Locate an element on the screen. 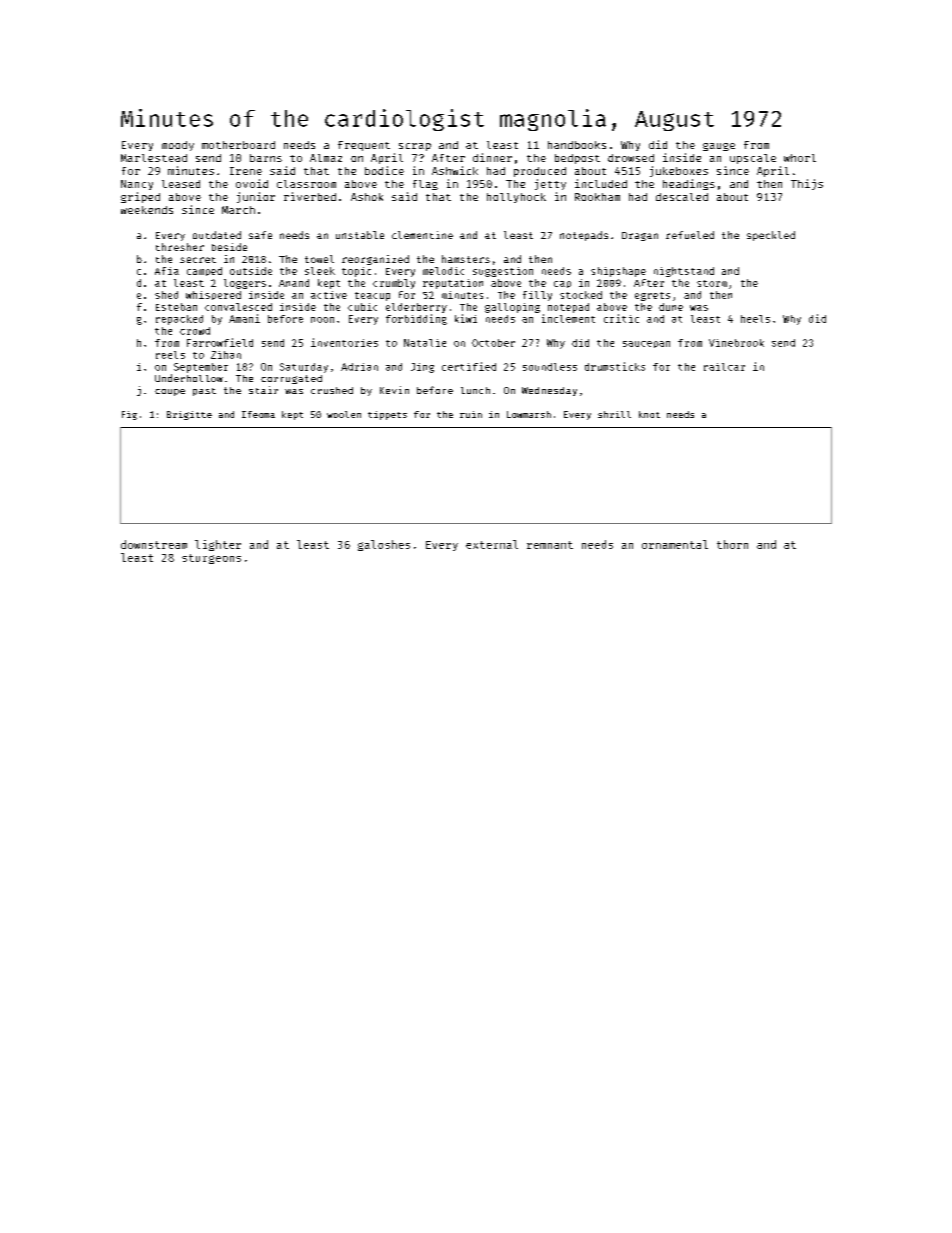 This screenshot has width=952, height=1233. speckled is located at coordinates (771, 236).
